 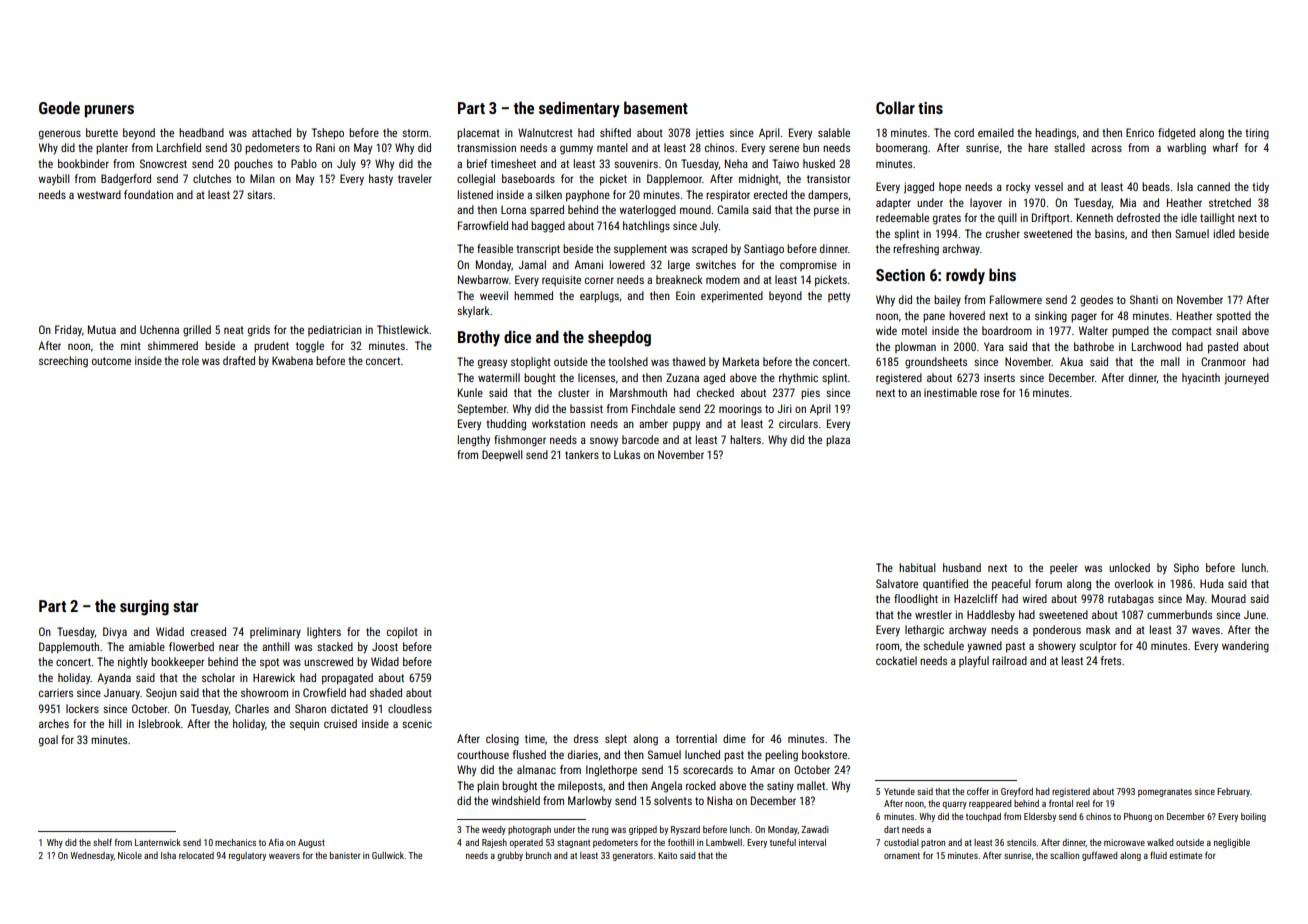 What do you see at coordinates (632, 857) in the page?
I see `generators` at bounding box center [632, 857].
